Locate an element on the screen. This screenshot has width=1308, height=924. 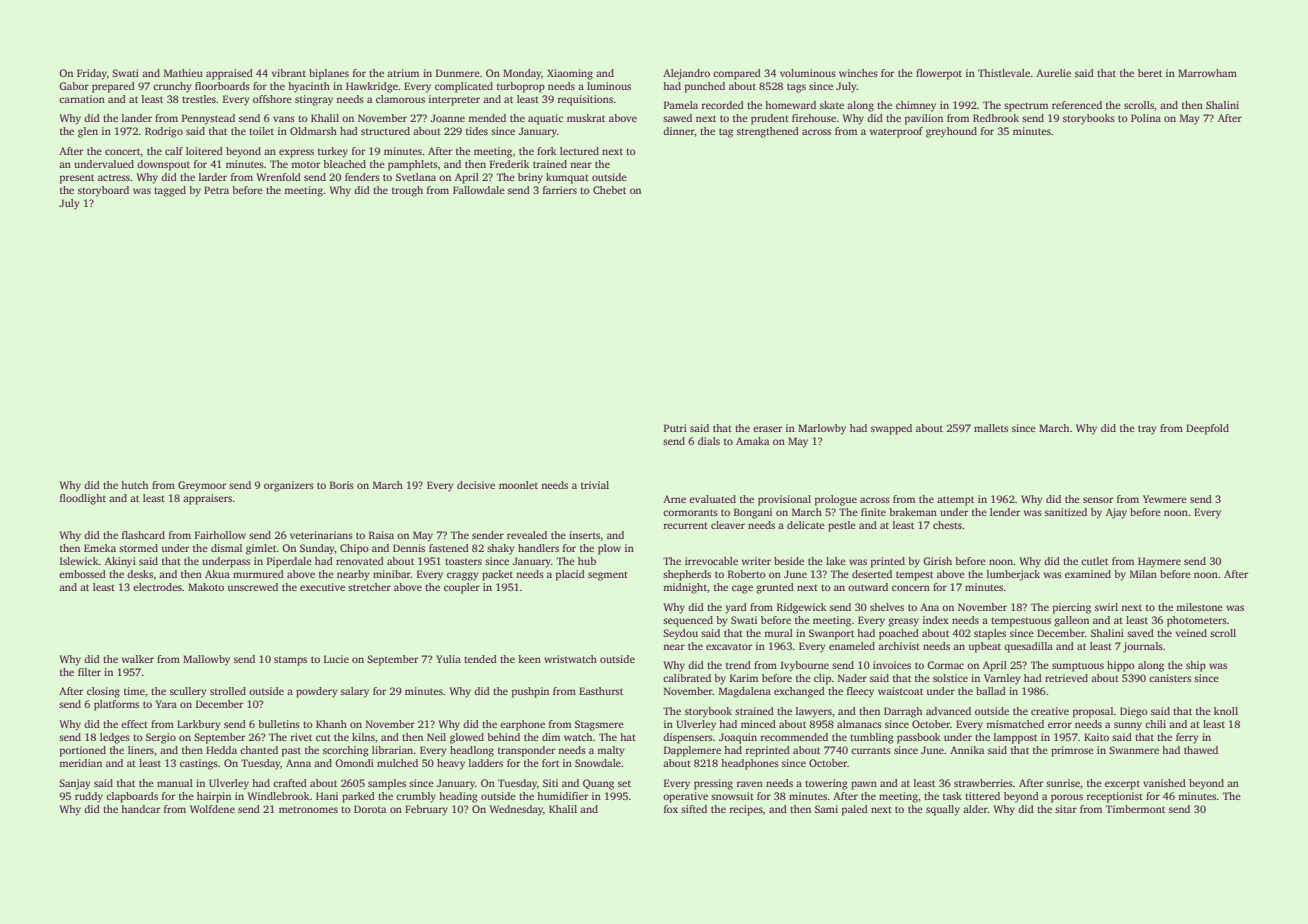
embossed is located at coordinates (82, 574).
